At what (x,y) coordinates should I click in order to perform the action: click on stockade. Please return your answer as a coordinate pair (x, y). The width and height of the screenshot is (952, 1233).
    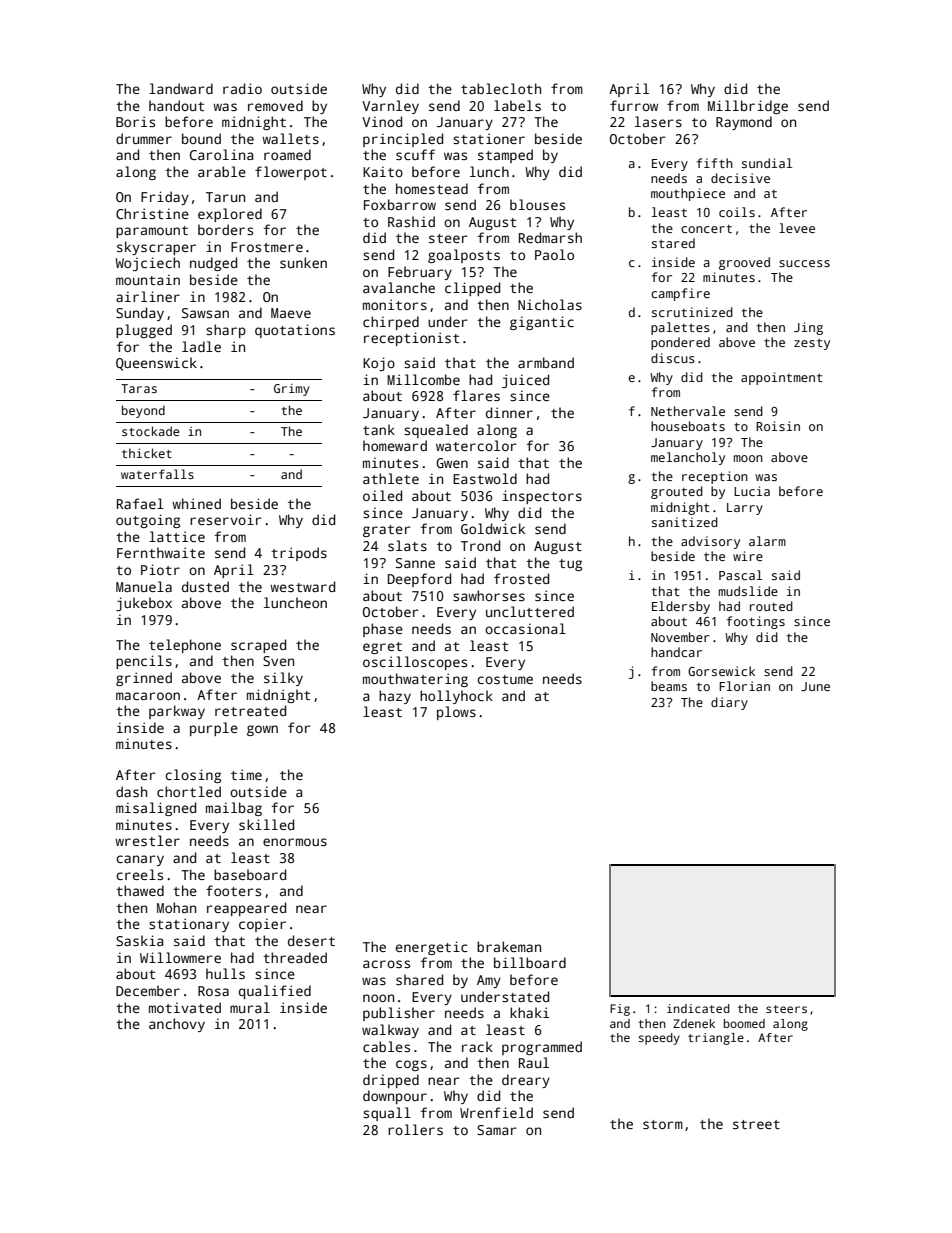
    Looking at the image, I should click on (151, 431).
